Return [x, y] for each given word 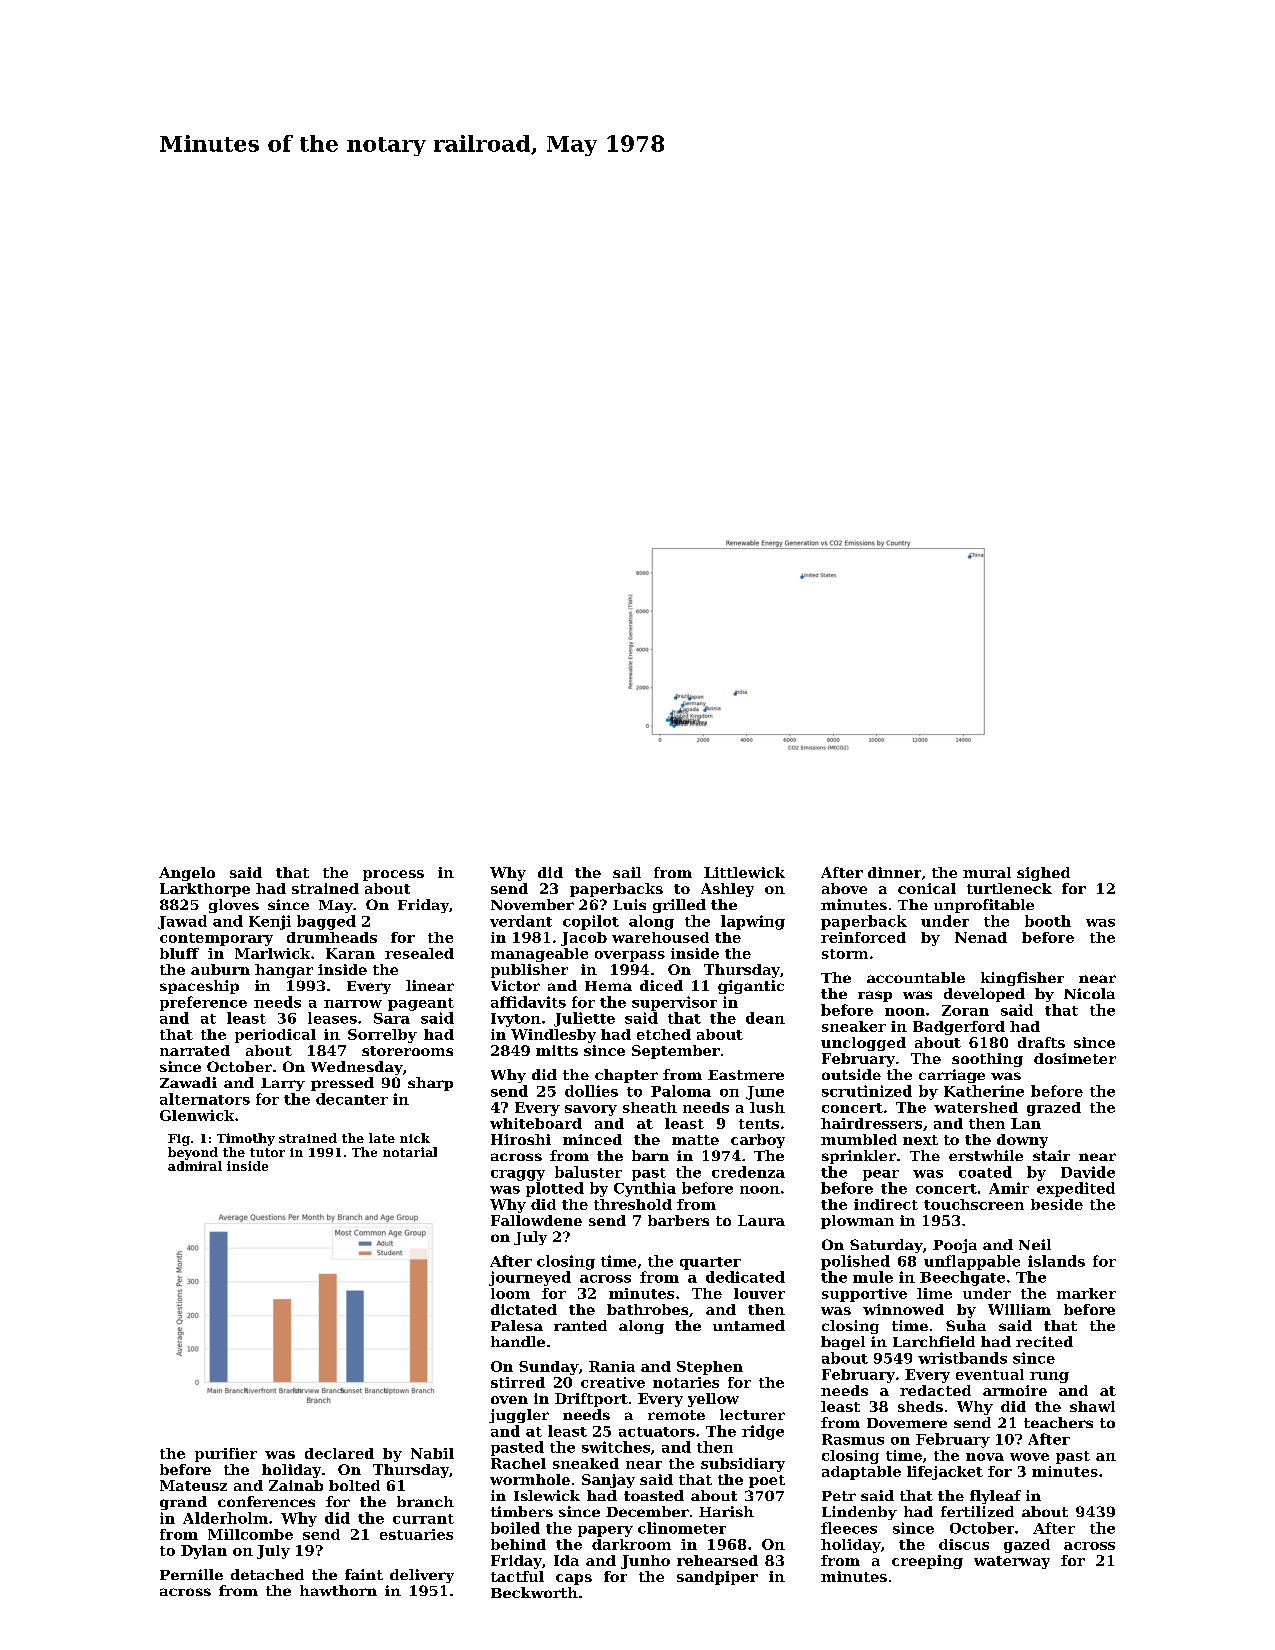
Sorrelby [382, 1036]
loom [510, 1293]
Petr [839, 1496]
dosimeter [1075, 1058]
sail [627, 872]
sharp [430, 1084]
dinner [894, 872]
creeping [927, 1562]
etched [664, 1034]
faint [364, 1574]
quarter [710, 1263]
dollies [591, 1091]
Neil [1035, 1244]
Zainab [296, 1485]
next [920, 1140]
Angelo [187, 874]
